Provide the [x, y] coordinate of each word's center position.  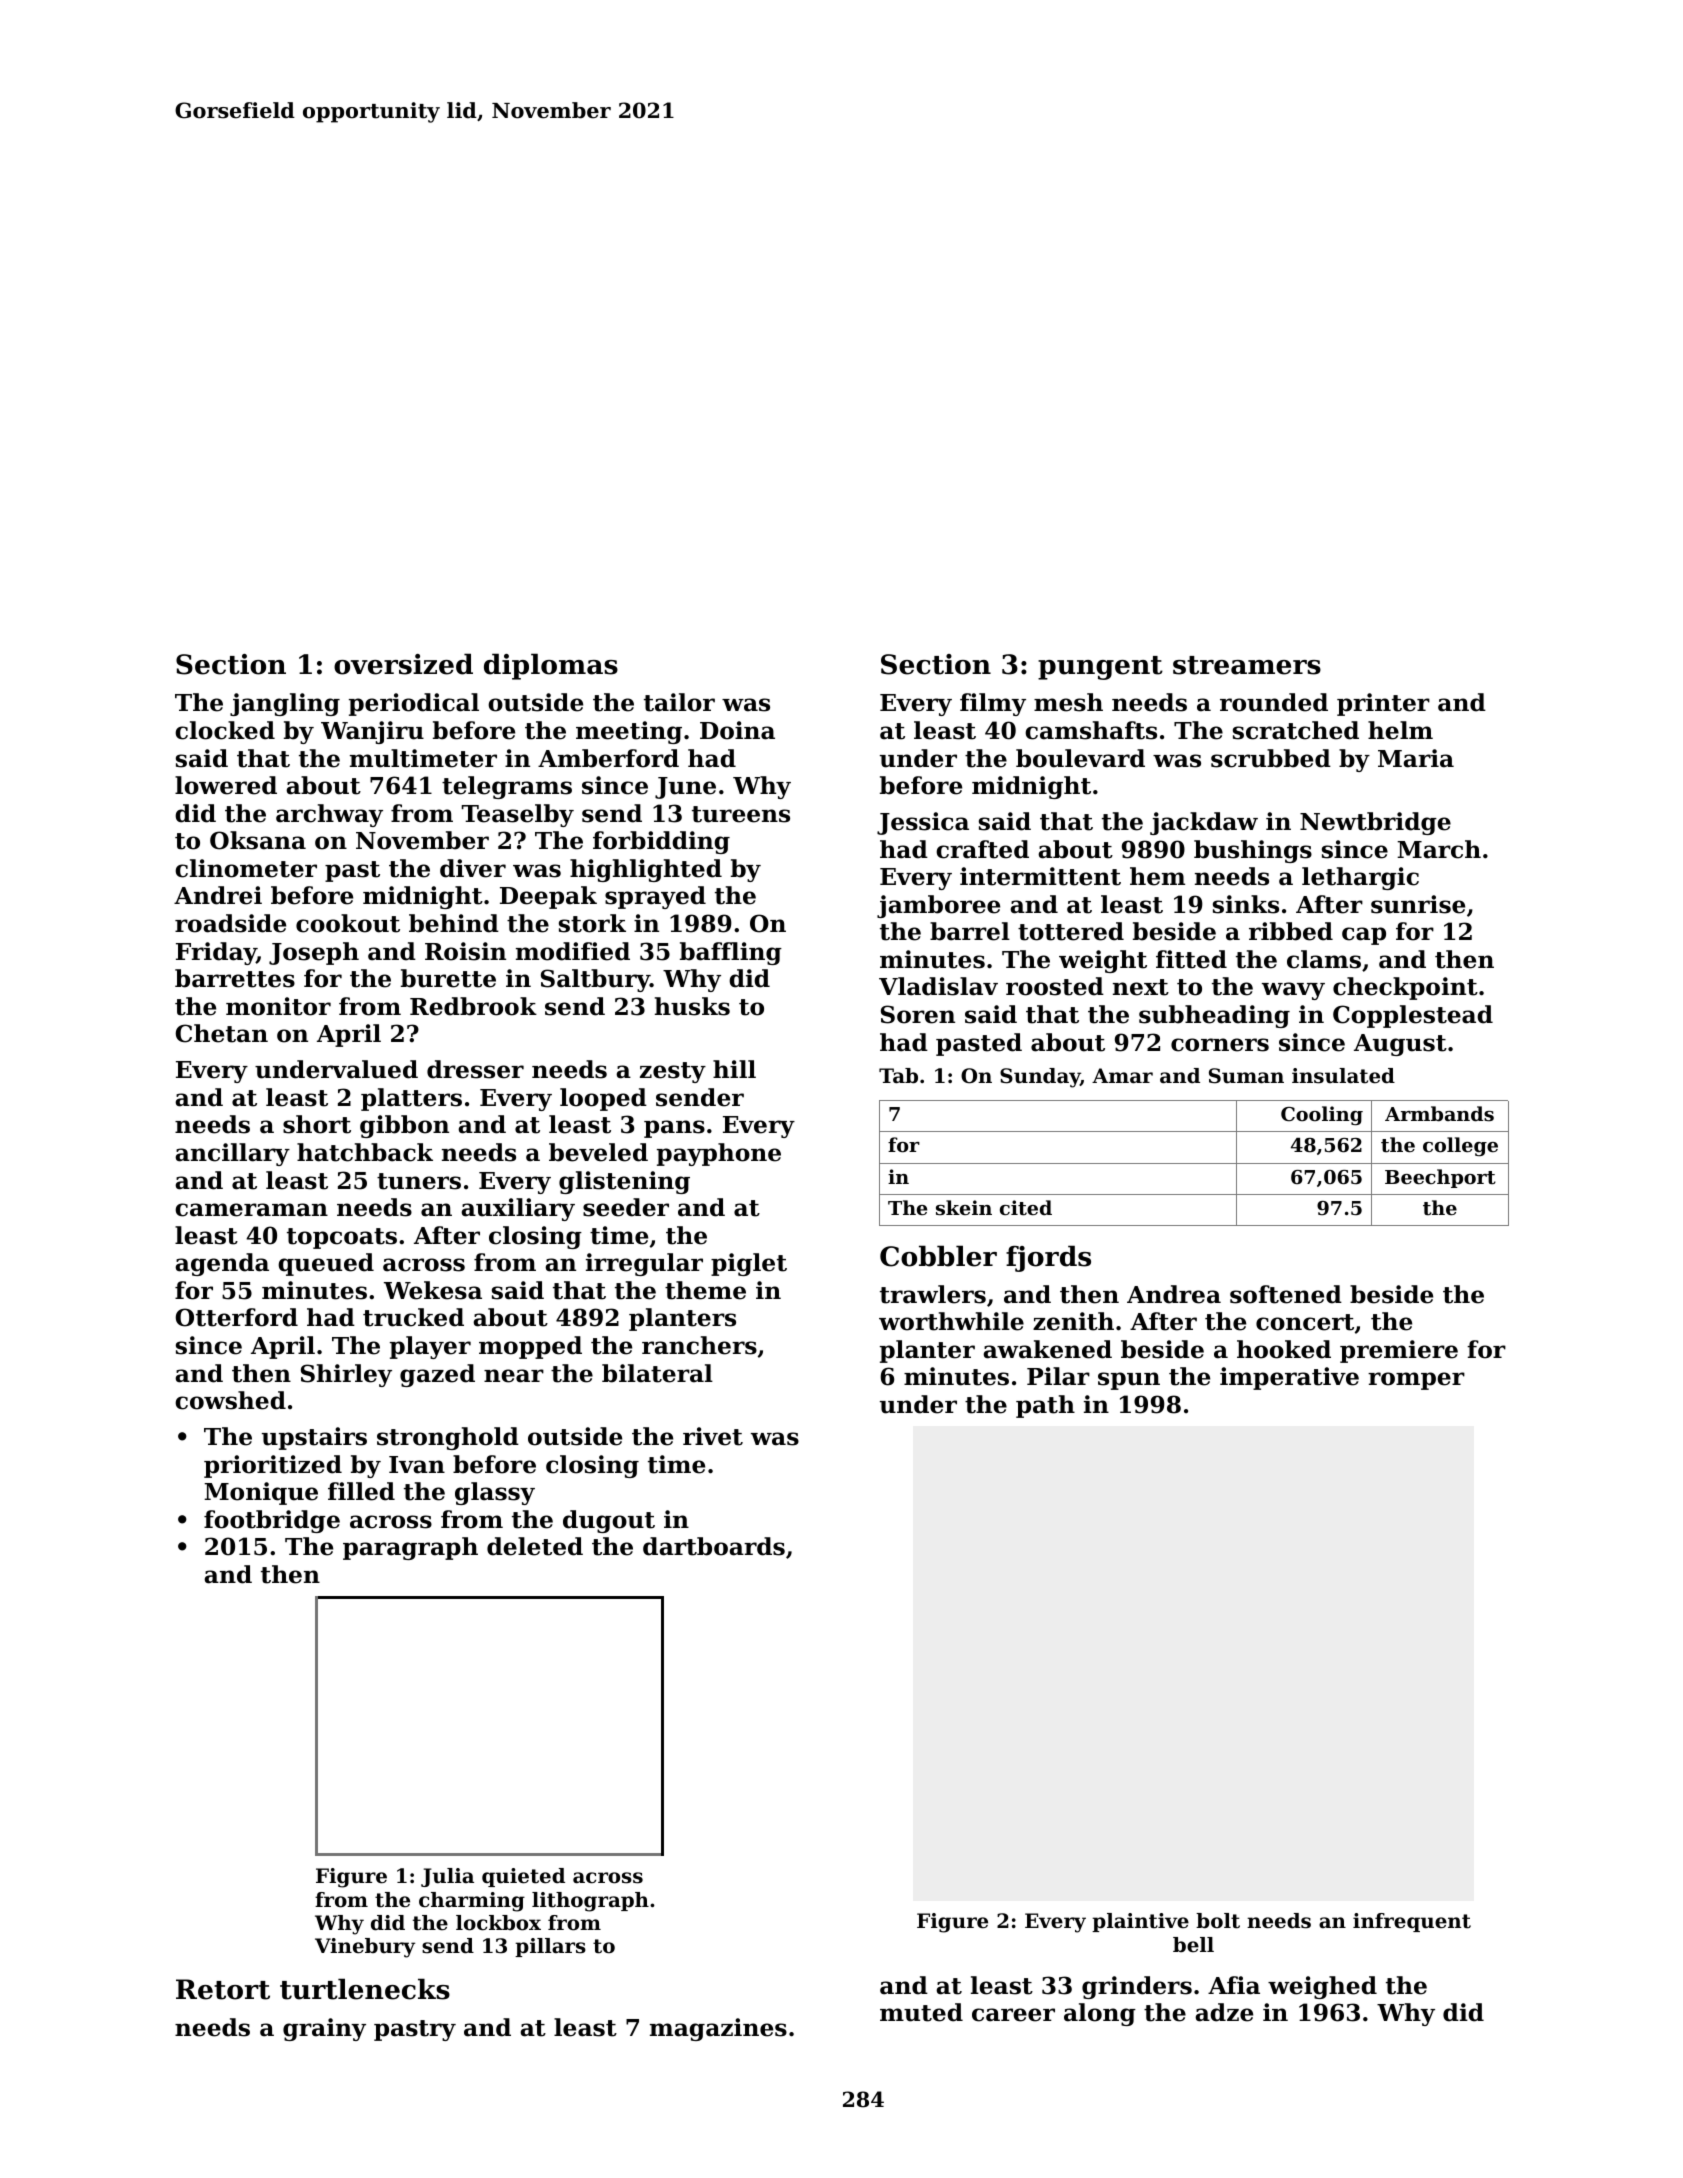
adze [1224, 2012]
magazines [718, 2029]
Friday [216, 953]
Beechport [1440, 1178]
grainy [324, 2029]
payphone [719, 1154]
